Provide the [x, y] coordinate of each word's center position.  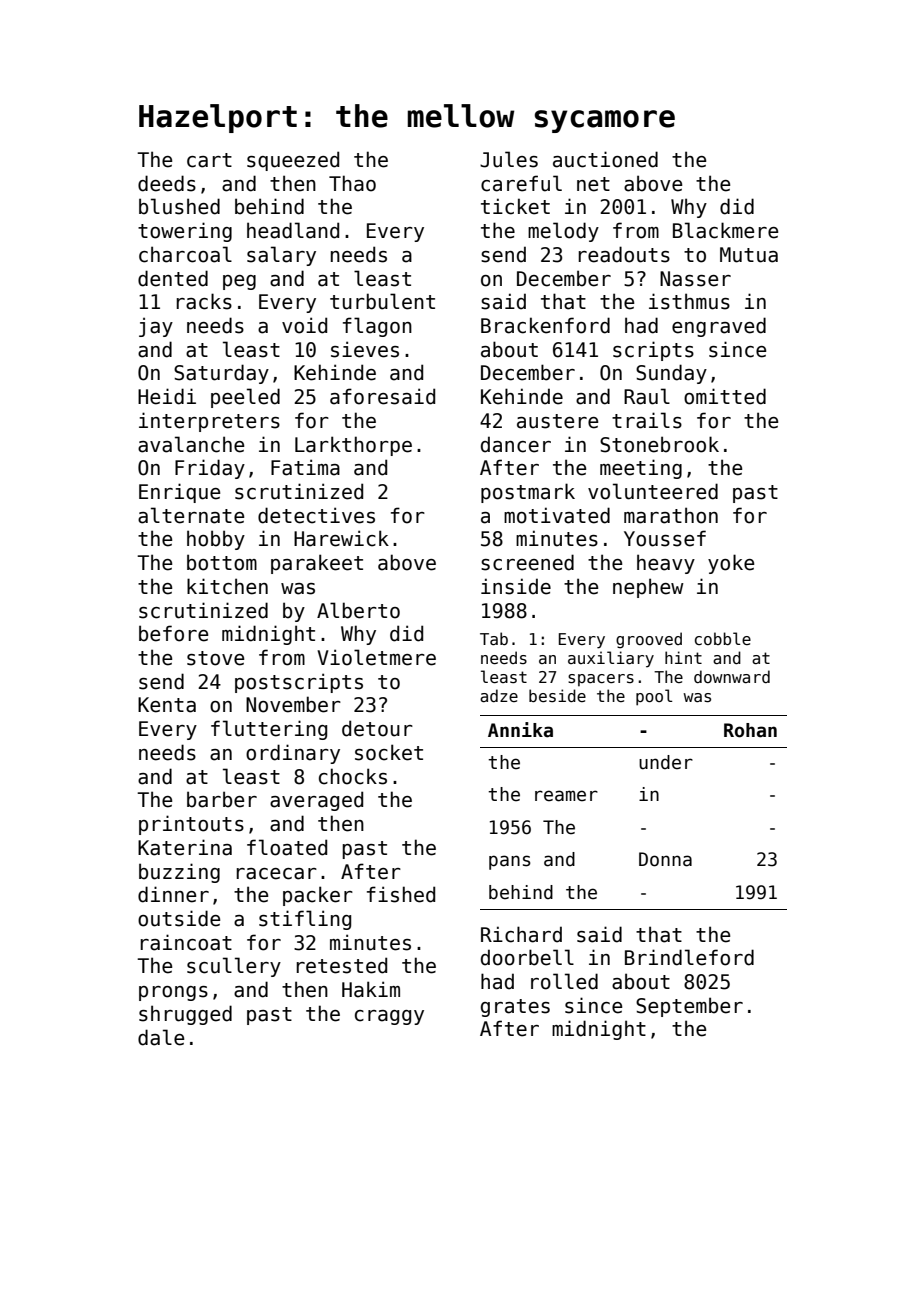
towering [185, 232]
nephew [648, 588]
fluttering [269, 730]
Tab [494, 638]
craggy [389, 1017]
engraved [719, 327]
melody [563, 232]
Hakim [371, 989]
